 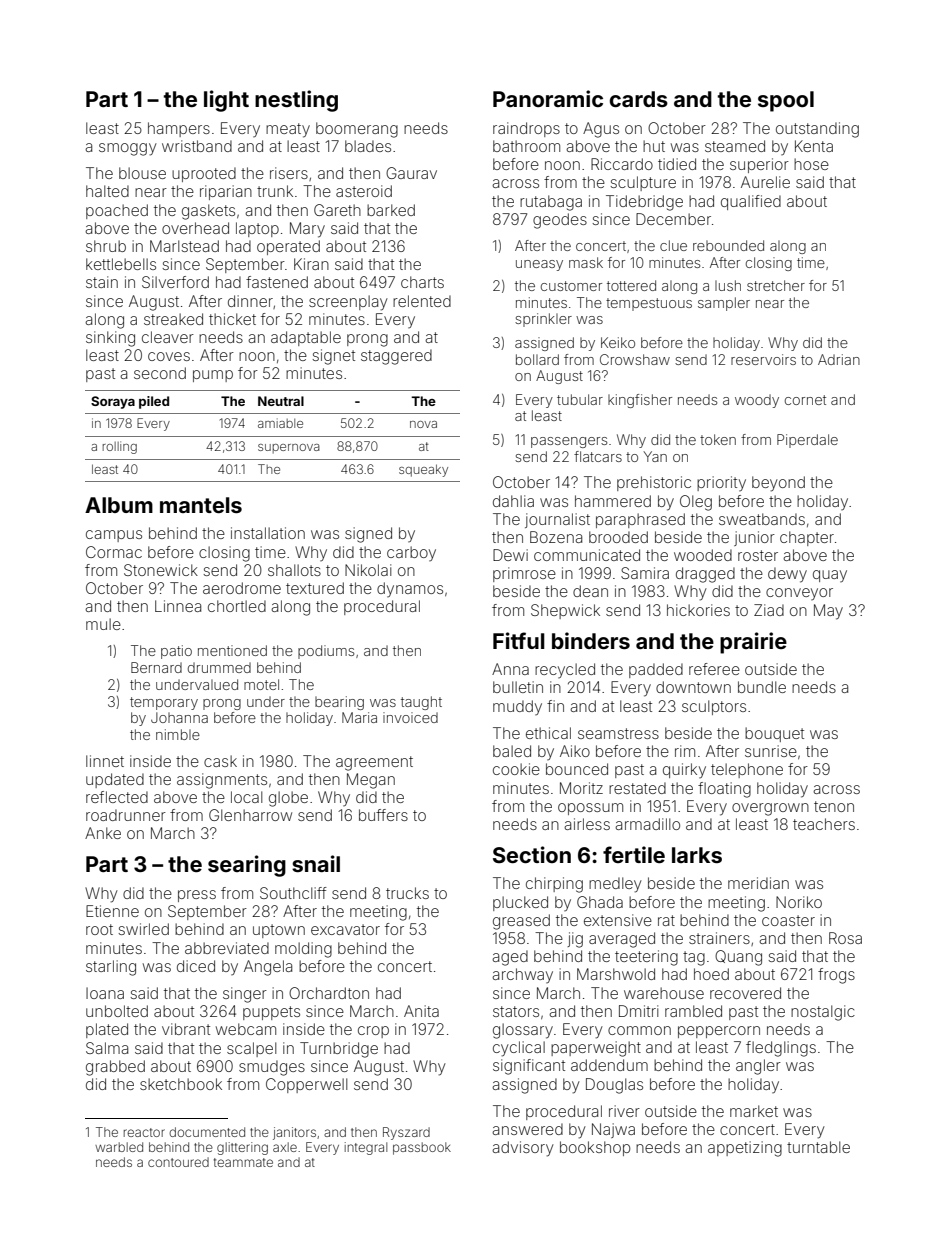 I want to click on Anita, so click(x=421, y=1011).
